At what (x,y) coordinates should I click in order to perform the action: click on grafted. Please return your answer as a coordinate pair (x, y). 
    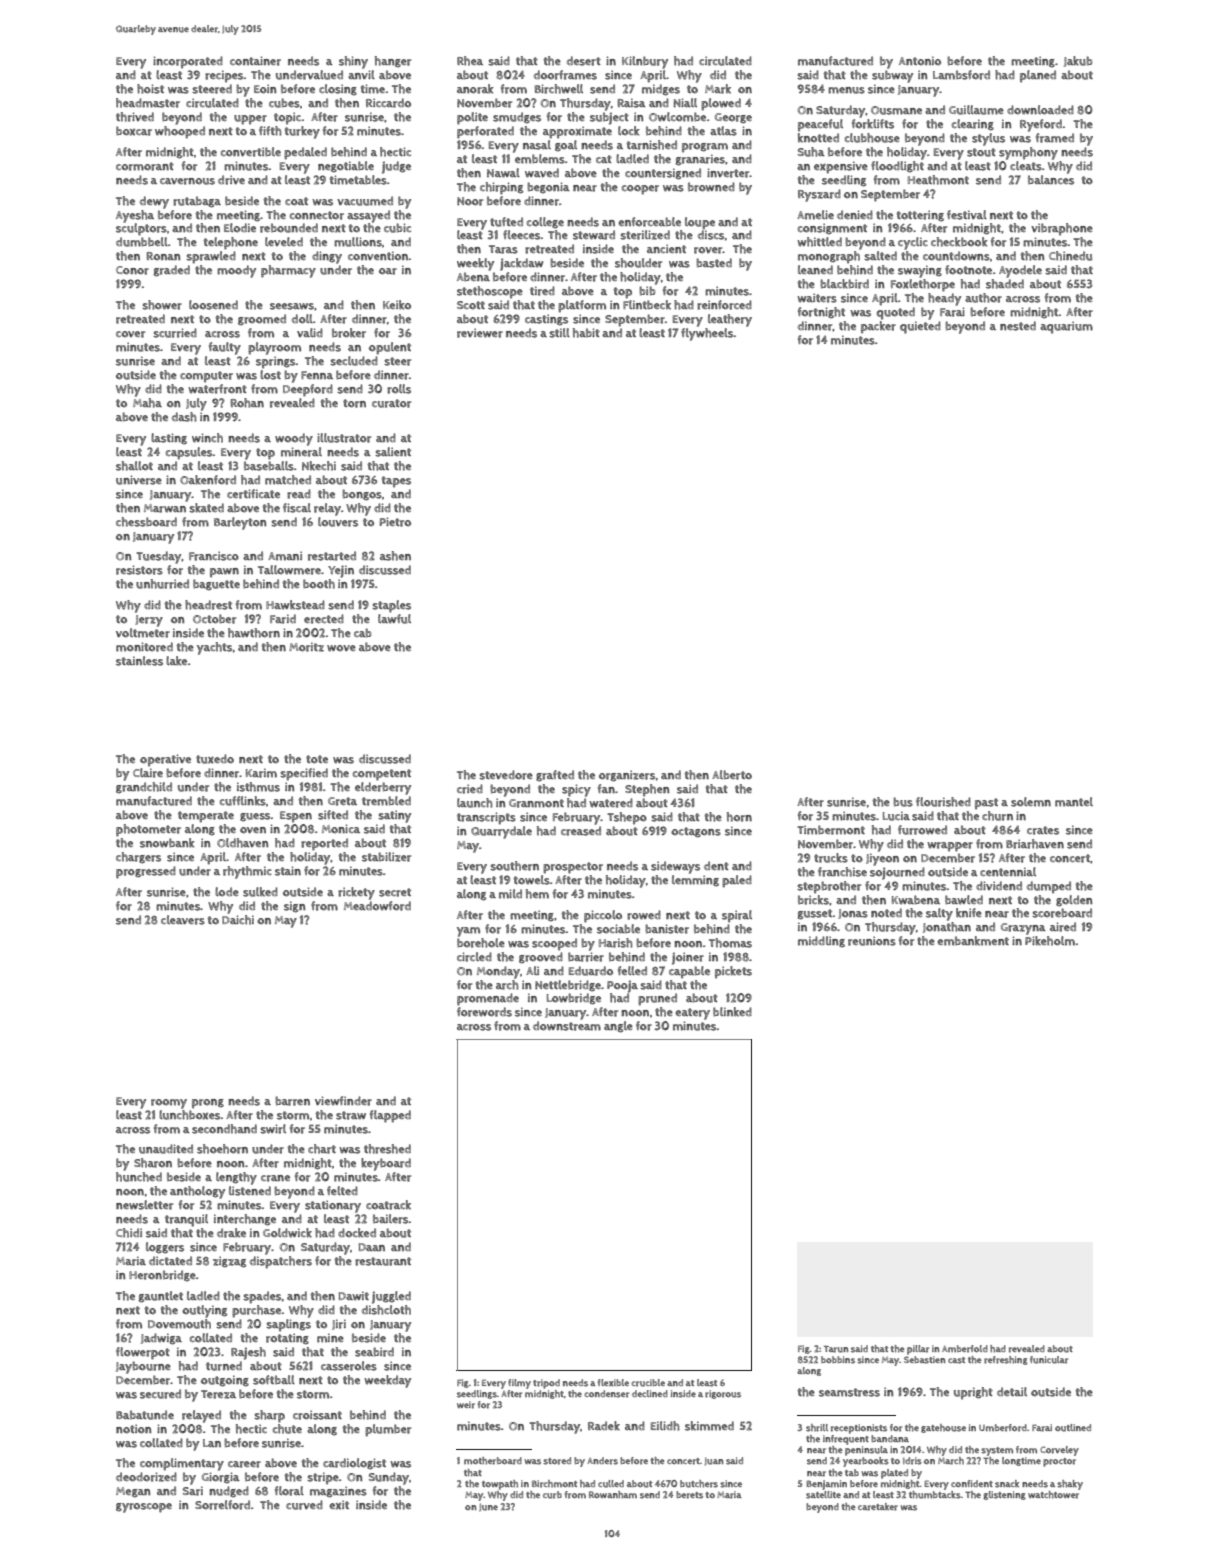
    Looking at the image, I should click on (555, 776).
